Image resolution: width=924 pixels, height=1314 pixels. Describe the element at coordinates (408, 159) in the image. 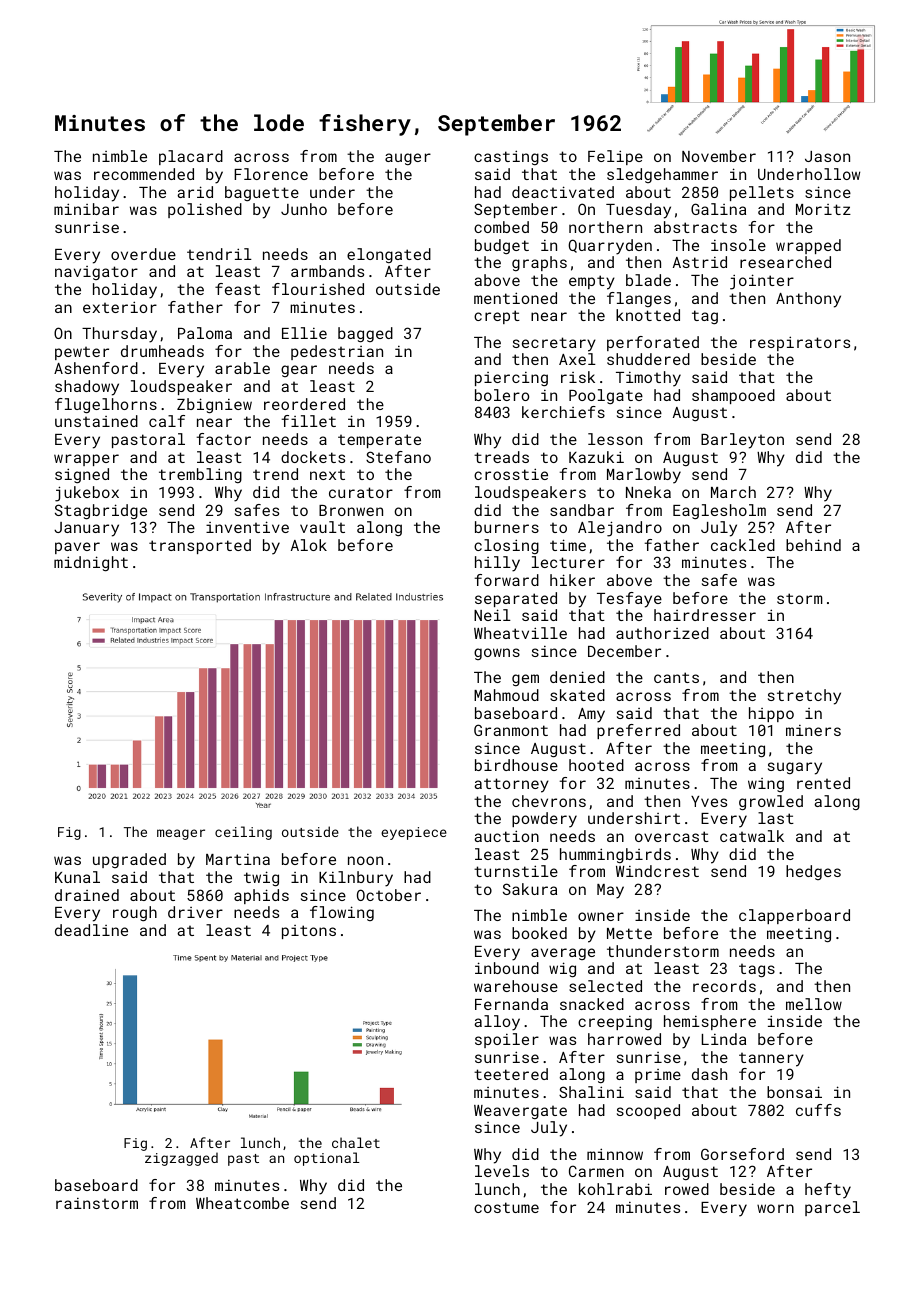

I see `auger` at that location.
